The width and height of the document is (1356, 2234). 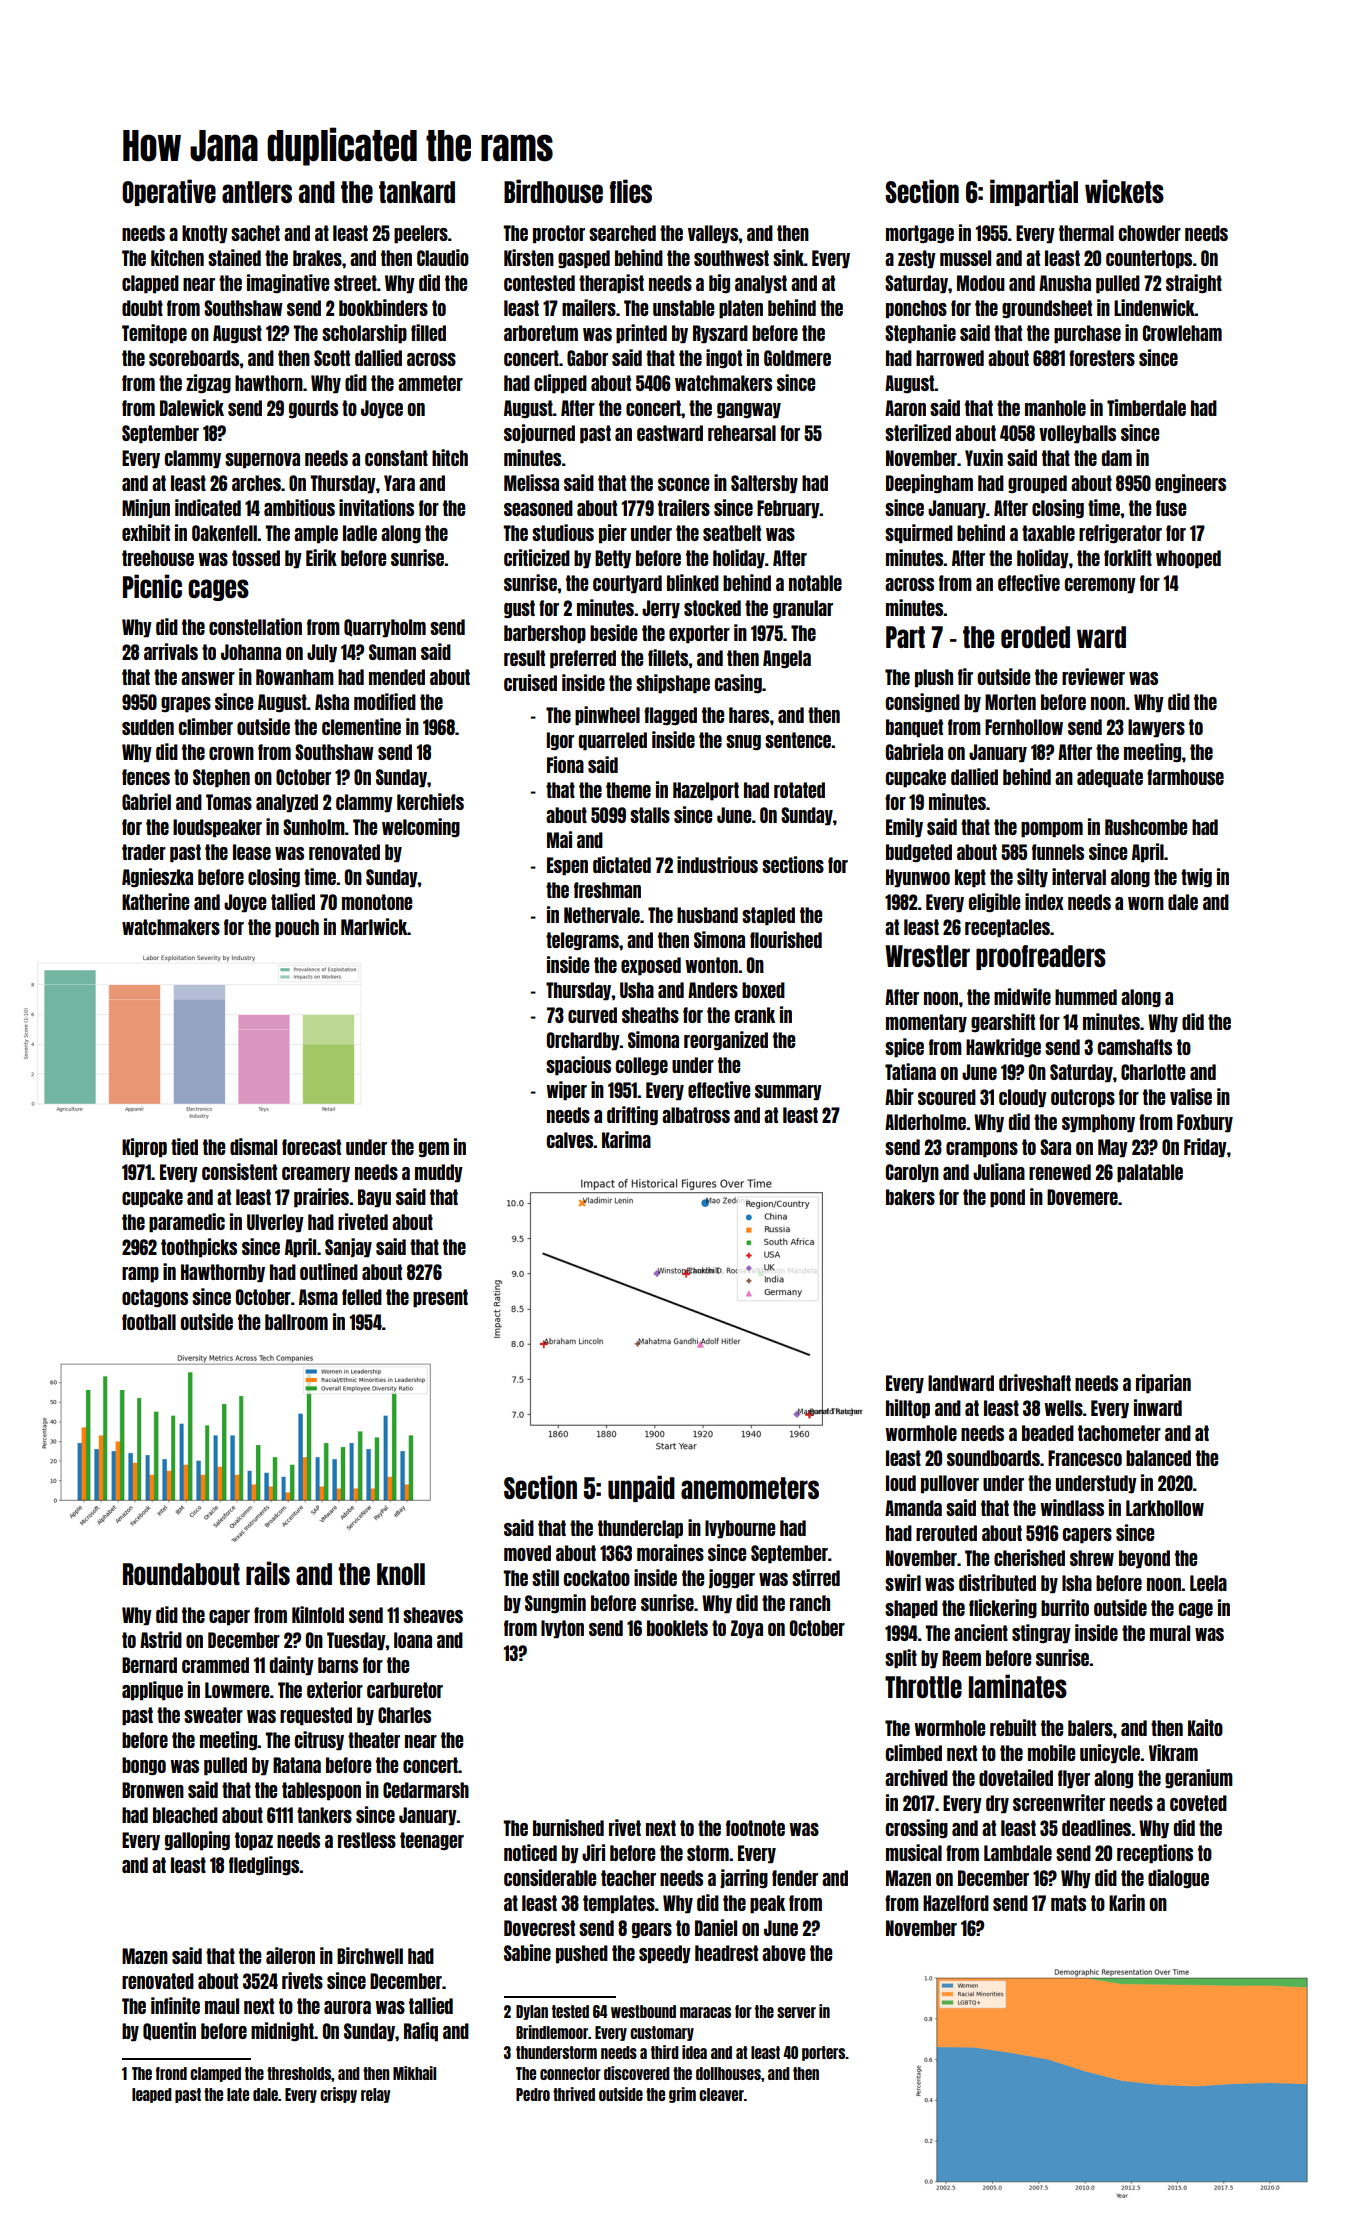 I want to click on lawyers, so click(x=1156, y=728).
